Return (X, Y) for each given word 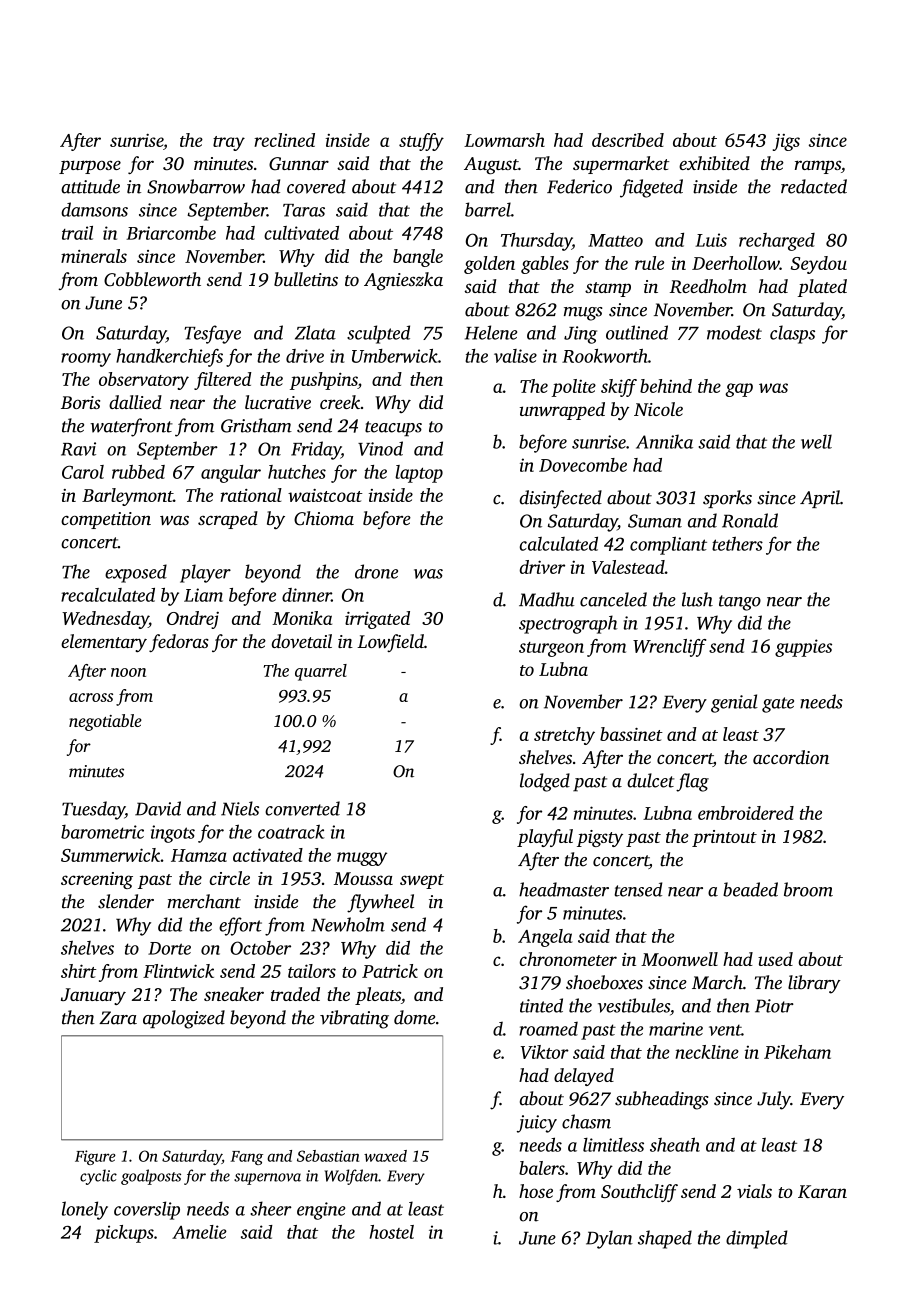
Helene (491, 332)
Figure (95, 1157)
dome (414, 1017)
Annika (664, 441)
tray (229, 143)
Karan (822, 1191)
